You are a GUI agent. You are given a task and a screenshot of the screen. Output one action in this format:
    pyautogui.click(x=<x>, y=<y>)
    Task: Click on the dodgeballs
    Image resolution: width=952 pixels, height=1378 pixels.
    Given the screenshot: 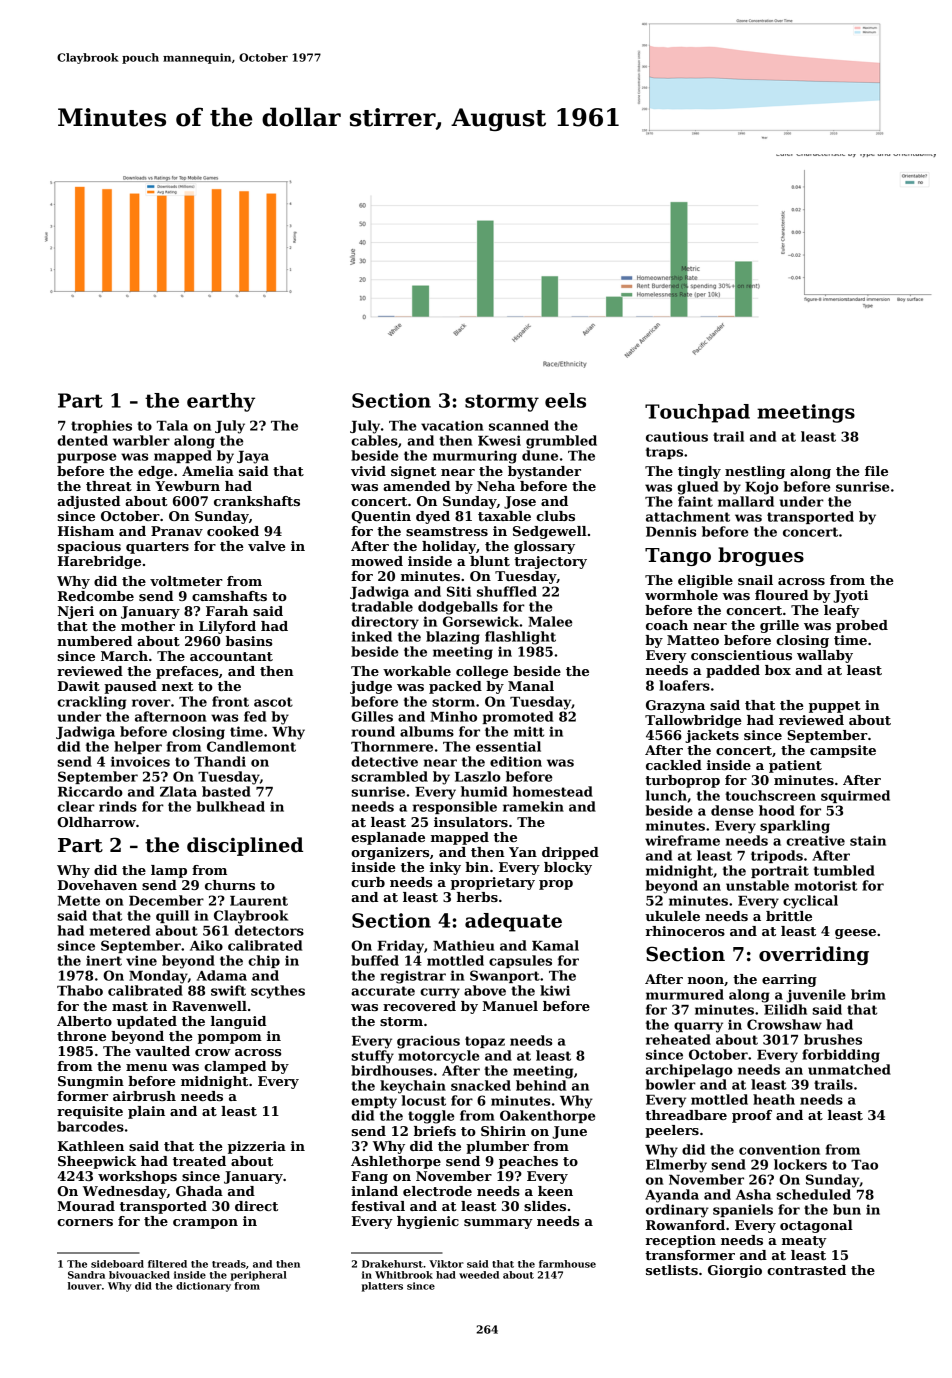 What is the action you would take?
    pyautogui.click(x=458, y=608)
